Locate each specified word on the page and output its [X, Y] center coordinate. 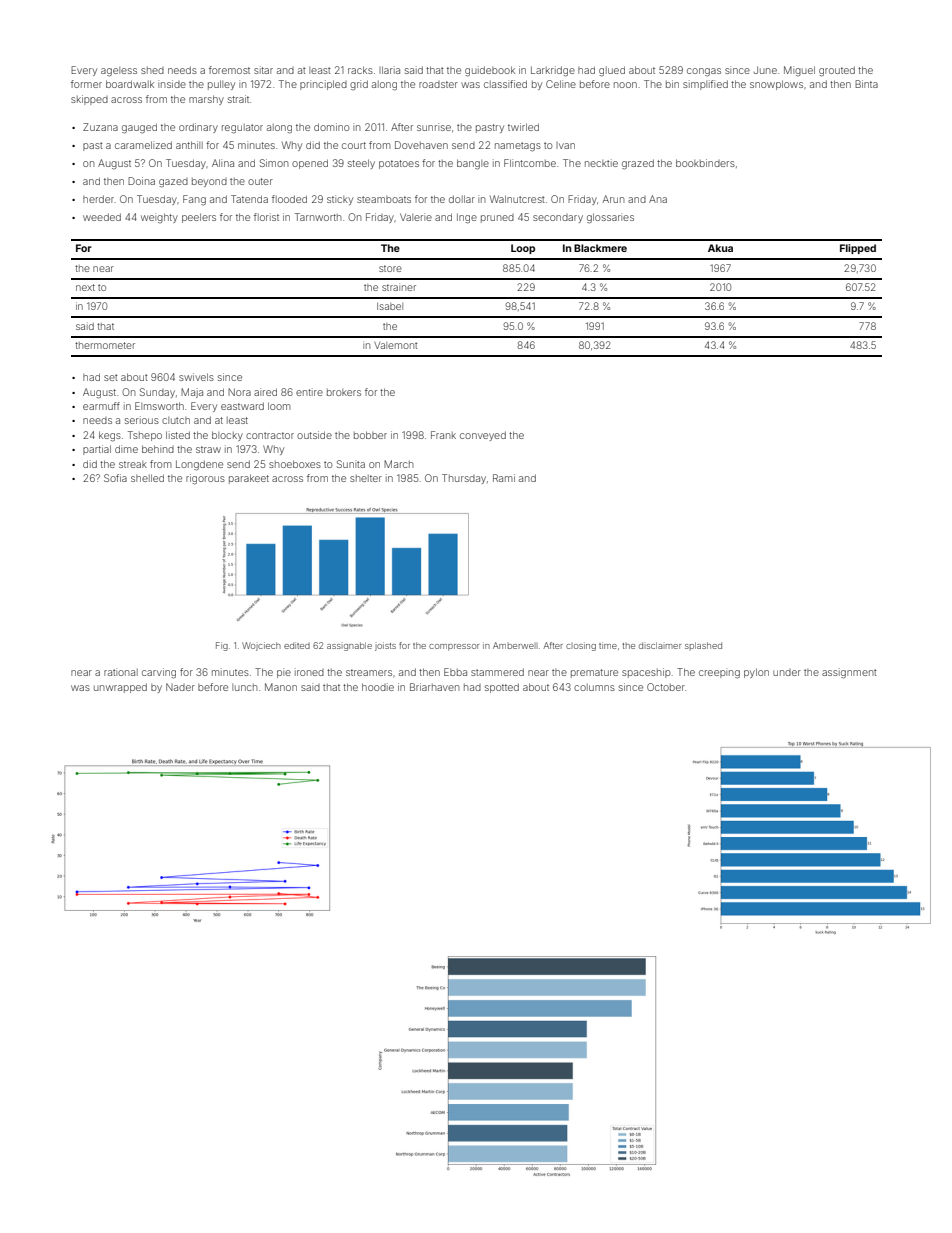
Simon [274, 163]
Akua [720, 248]
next [85, 287]
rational [121, 672]
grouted [837, 71]
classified [505, 84]
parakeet [249, 479]
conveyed [483, 436]
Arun [613, 199]
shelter [366, 478]
